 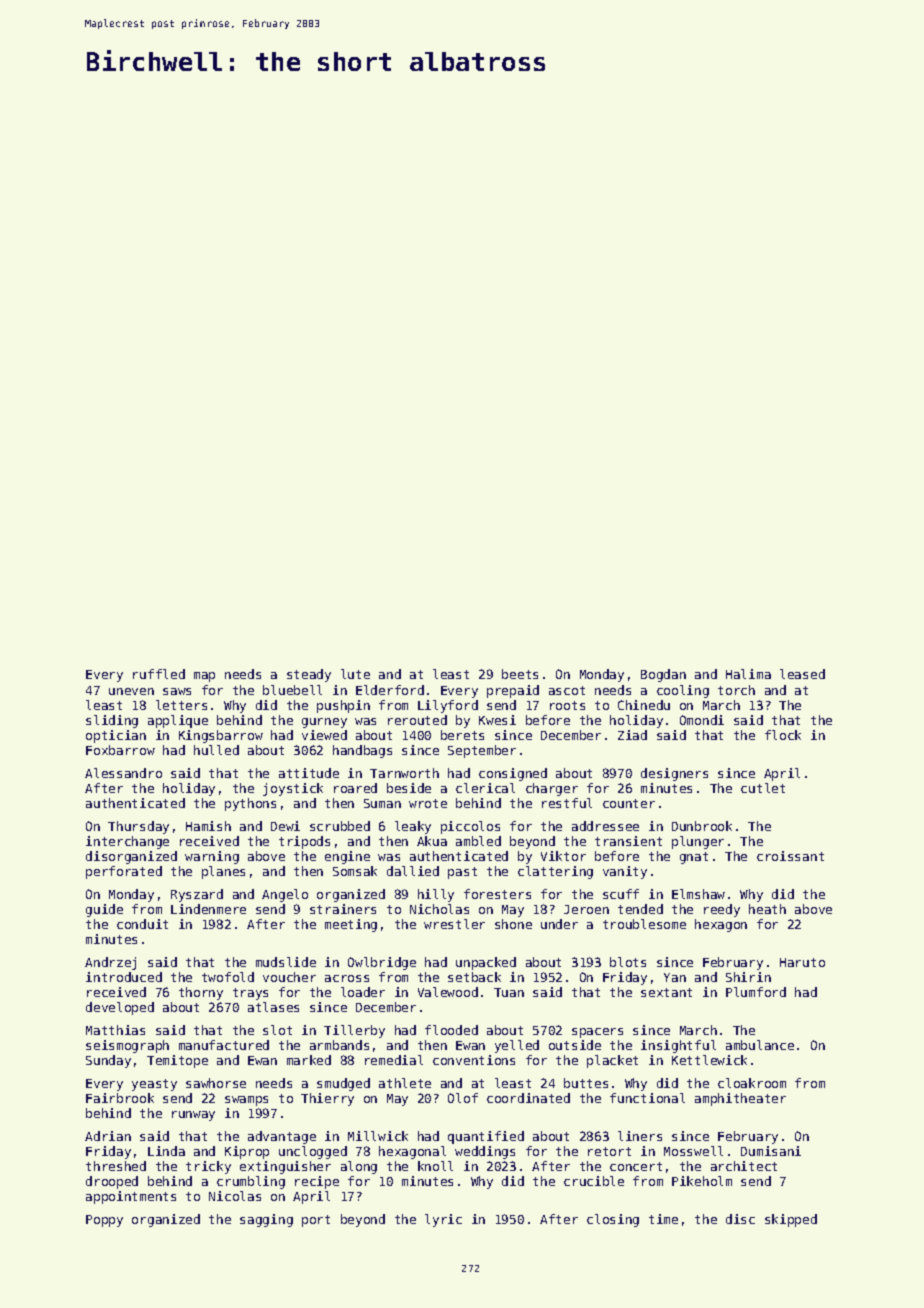 I want to click on torch, so click(x=736, y=690).
